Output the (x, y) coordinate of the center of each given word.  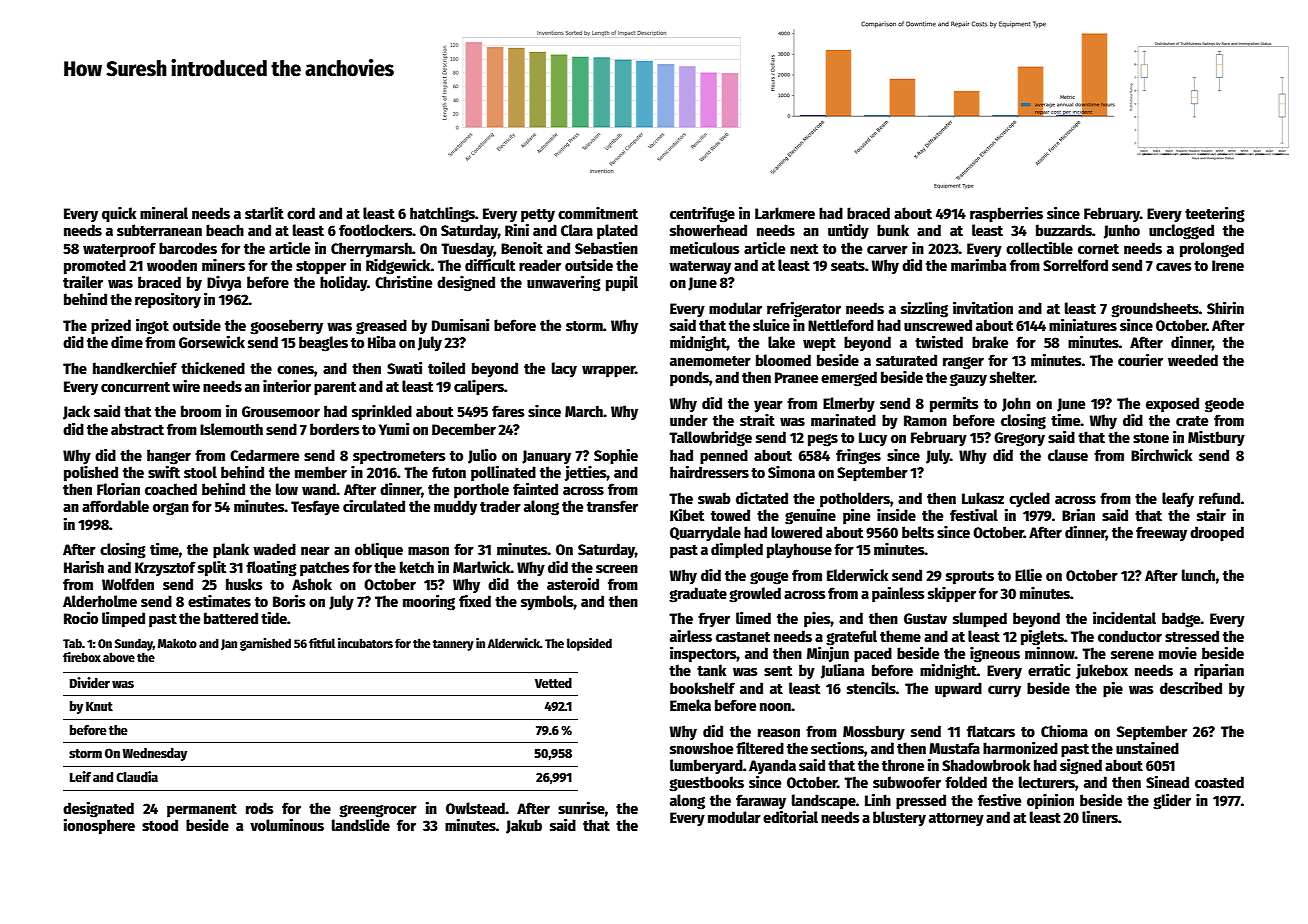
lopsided (589, 644)
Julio (482, 456)
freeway (1161, 533)
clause (1068, 455)
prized (111, 327)
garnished (265, 644)
